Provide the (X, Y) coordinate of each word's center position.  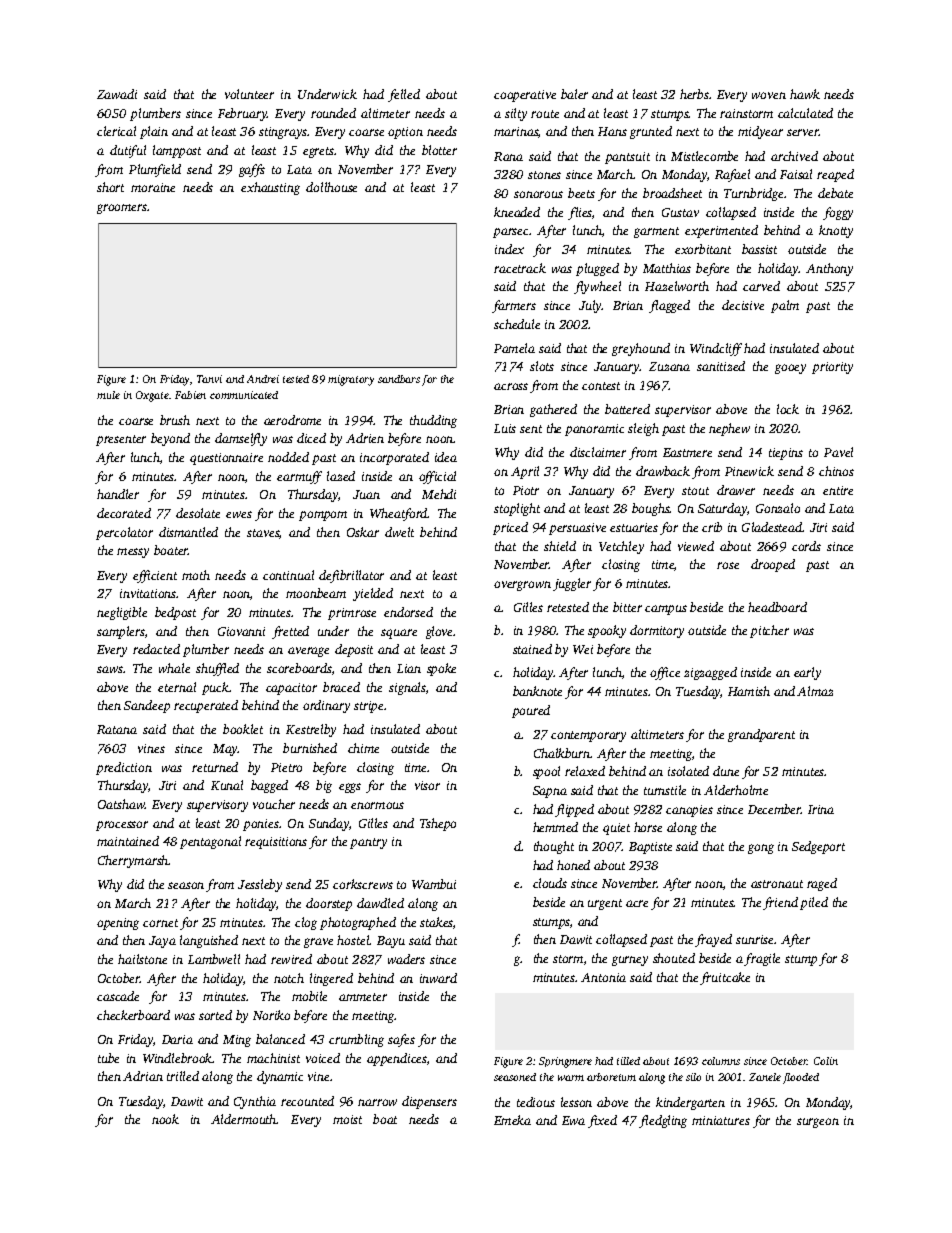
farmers (514, 306)
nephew (729, 429)
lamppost (177, 151)
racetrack (520, 268)
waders (406, 959)
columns (721, 1061)
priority (832, 368)
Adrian (143, 1076)
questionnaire (226, 459)
